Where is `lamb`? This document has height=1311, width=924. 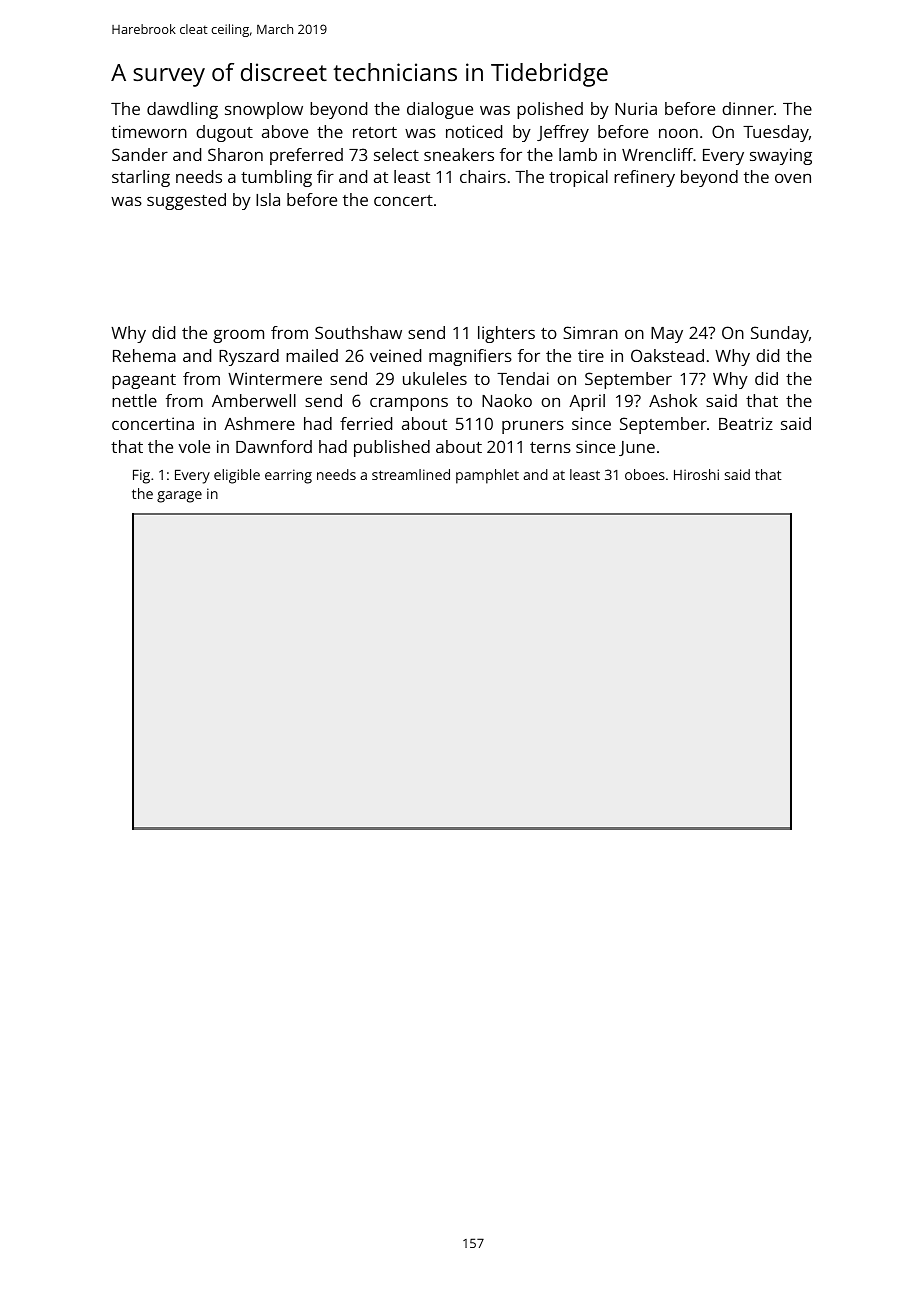
lamb is located at coordinates (578, 154).
